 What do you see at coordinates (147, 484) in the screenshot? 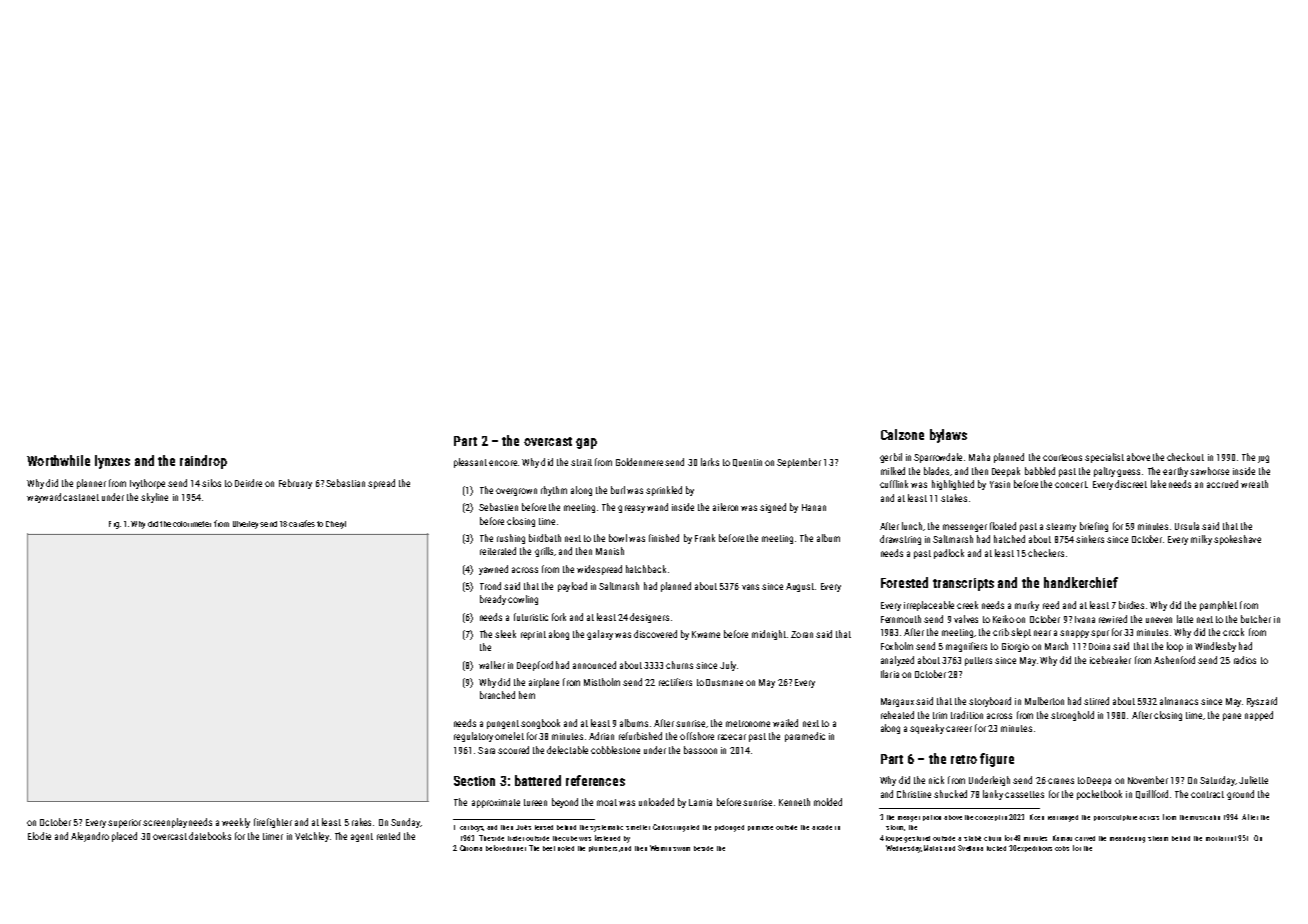
I see `Ivythorpe` at bounding box center [147, 484].
